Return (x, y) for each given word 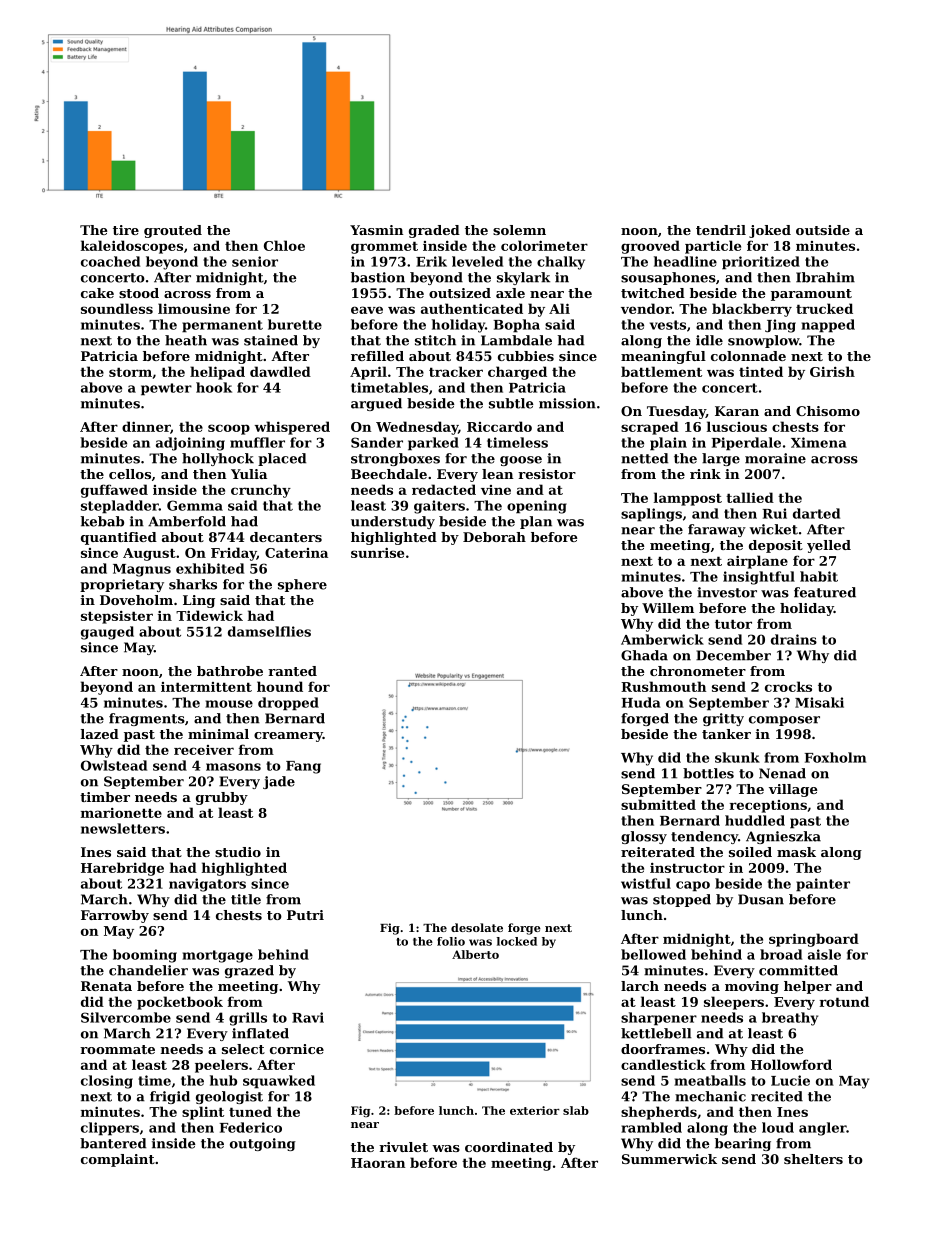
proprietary (122, 585)
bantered (113, 1143)
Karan (737, 411)
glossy (644, 837)
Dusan (761, 899)
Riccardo (499, 426)
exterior (535, 1110)
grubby (222, 798)
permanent (222, 326)
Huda (641, 702)
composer (784, 721)
